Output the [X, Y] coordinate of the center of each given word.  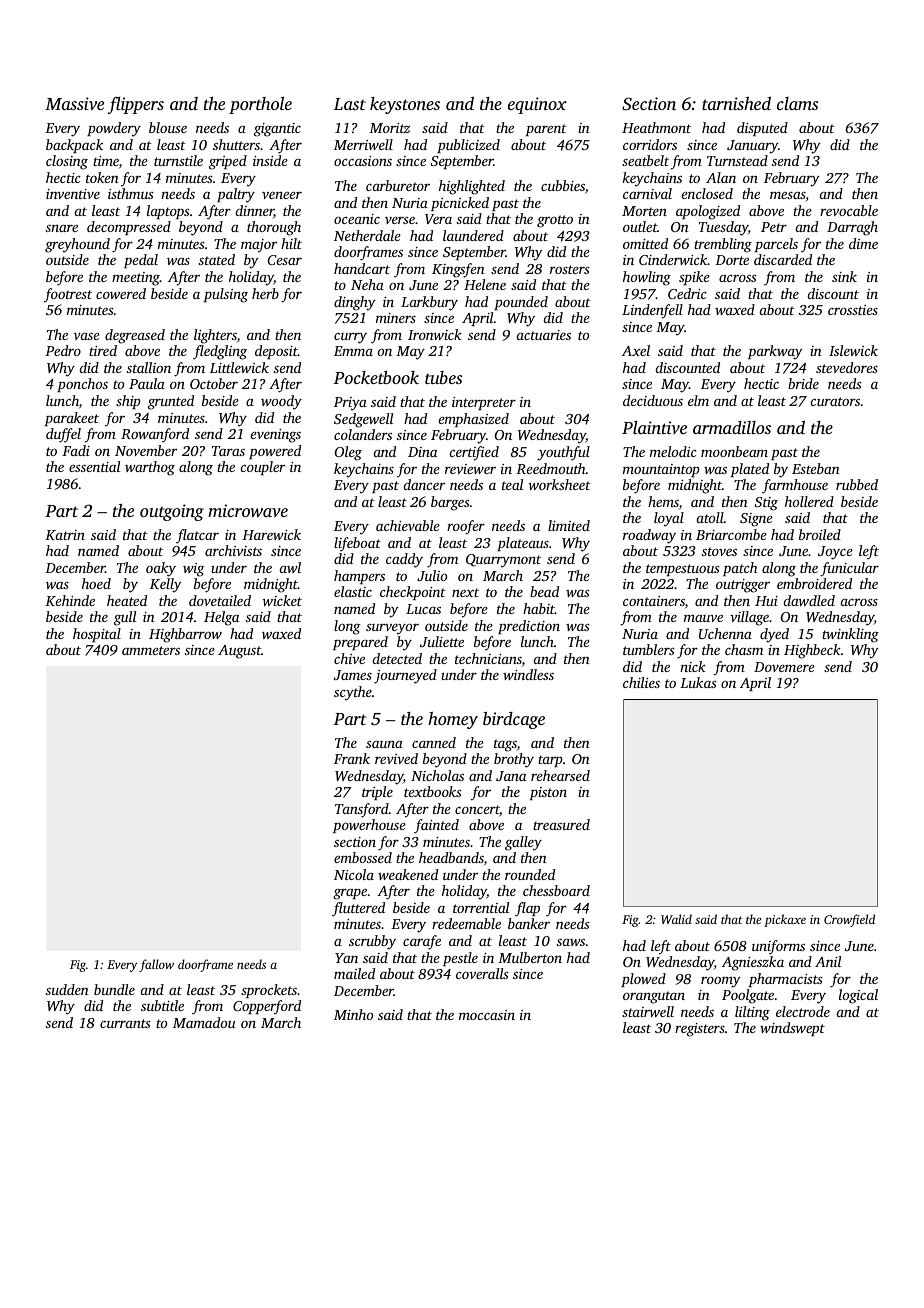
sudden [67, 989]
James [353, 675]
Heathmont [656, 127]
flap [527, 909]
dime [863, 243]
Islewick [853, 350]
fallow [156, 965]
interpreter [484, 403]
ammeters [151, 650]
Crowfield [849, 920]
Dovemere [784, 667]
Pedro [63, 350]
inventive [73, 194]
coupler [262, 468]
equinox [537, 105]
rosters [570, 269]
